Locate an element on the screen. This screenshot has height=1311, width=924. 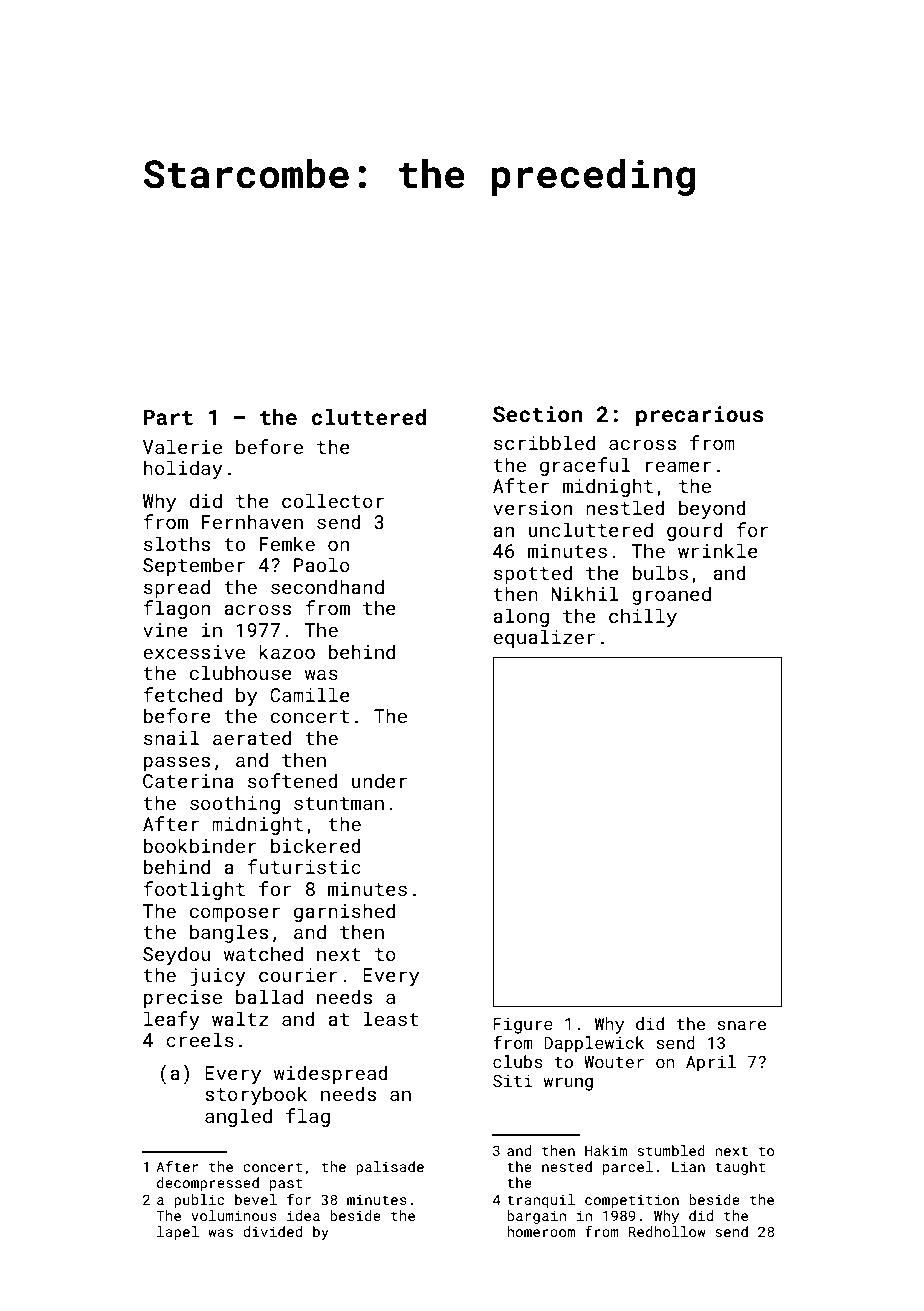
collector is located at coordinates (333, 500).
